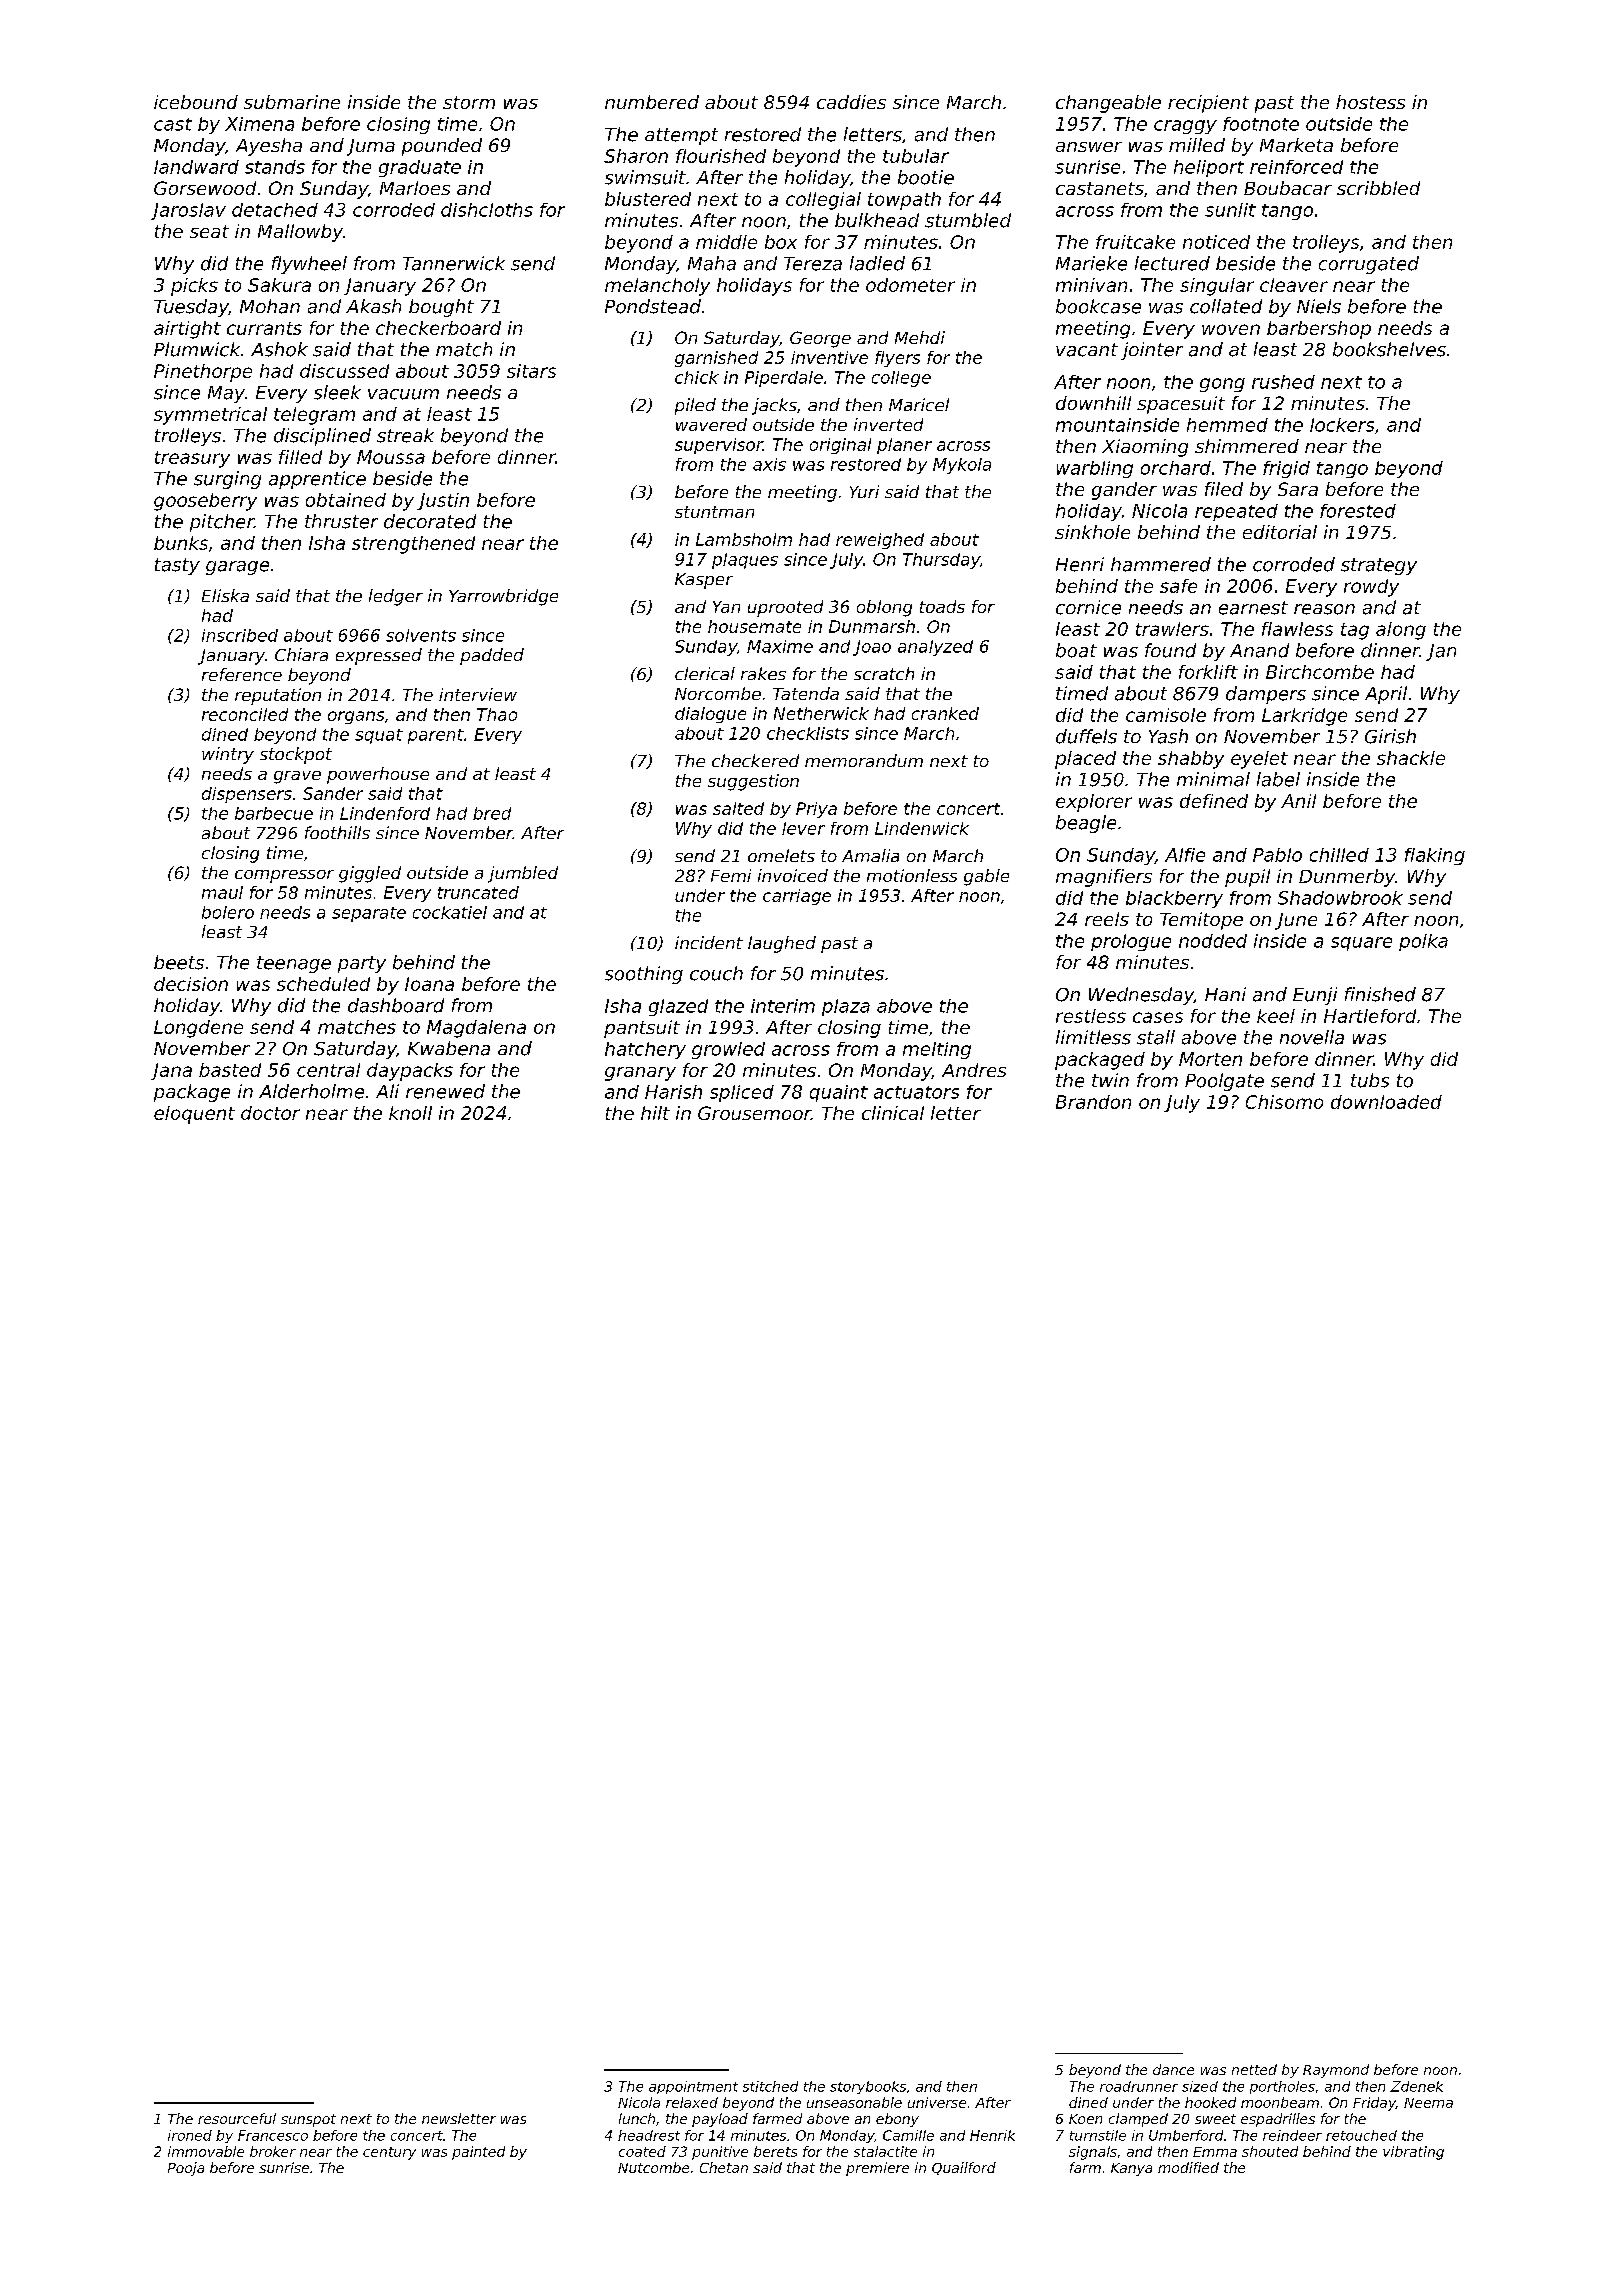 The image size is (1620, 2292). What do you see at coordinates (270, 1113) in the screenshot?
I see `doctor` at bounding box center [270, 1113].
